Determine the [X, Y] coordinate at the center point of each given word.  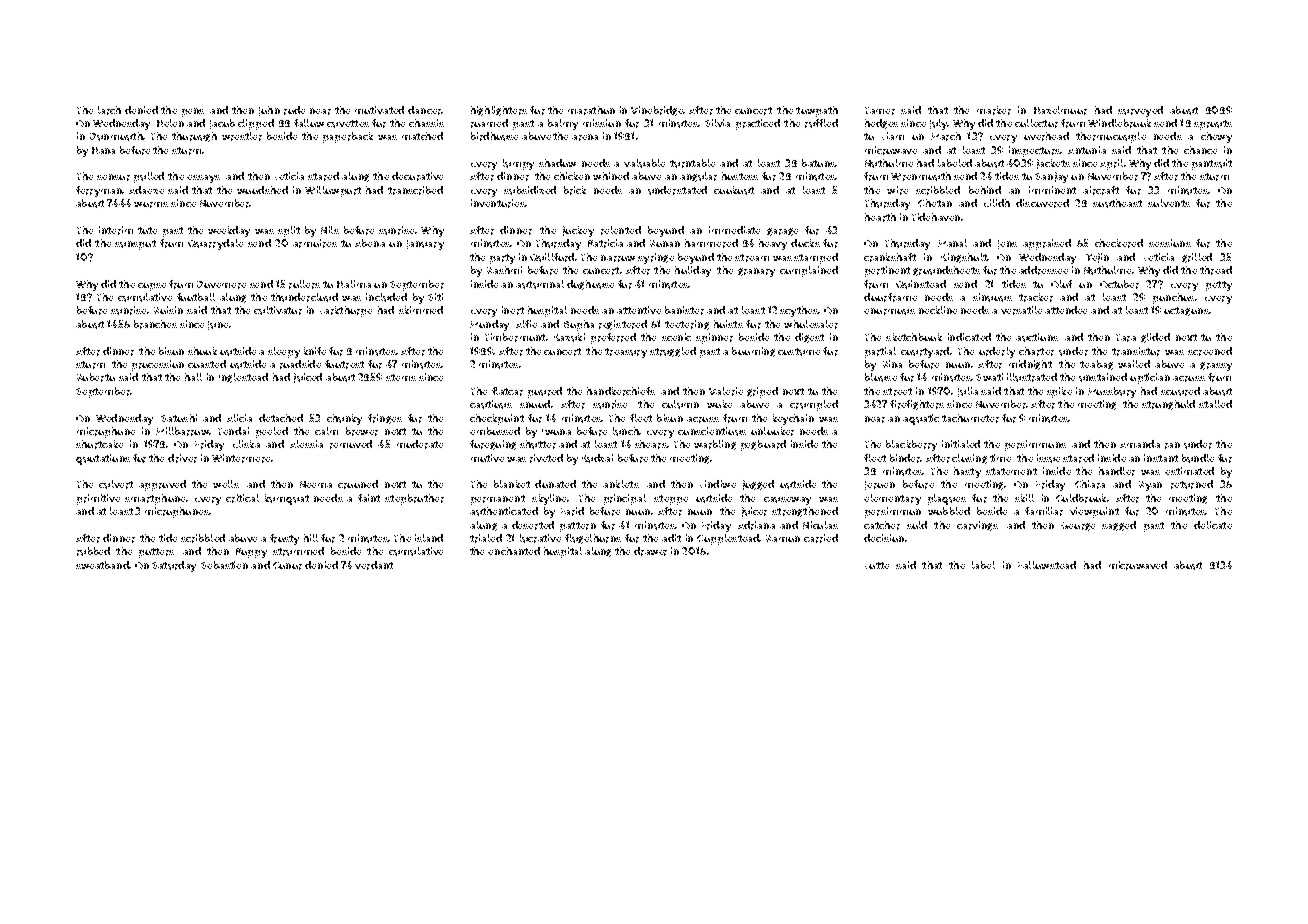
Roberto [96, 377]
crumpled [814, 405]
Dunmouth [116, 136]
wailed [1134, 364]
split [289, 231]
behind [985, 190]
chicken [572, 176]
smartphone [155, 499]
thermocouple [1111, 137]
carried [821, 538]
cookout [734, 190]
